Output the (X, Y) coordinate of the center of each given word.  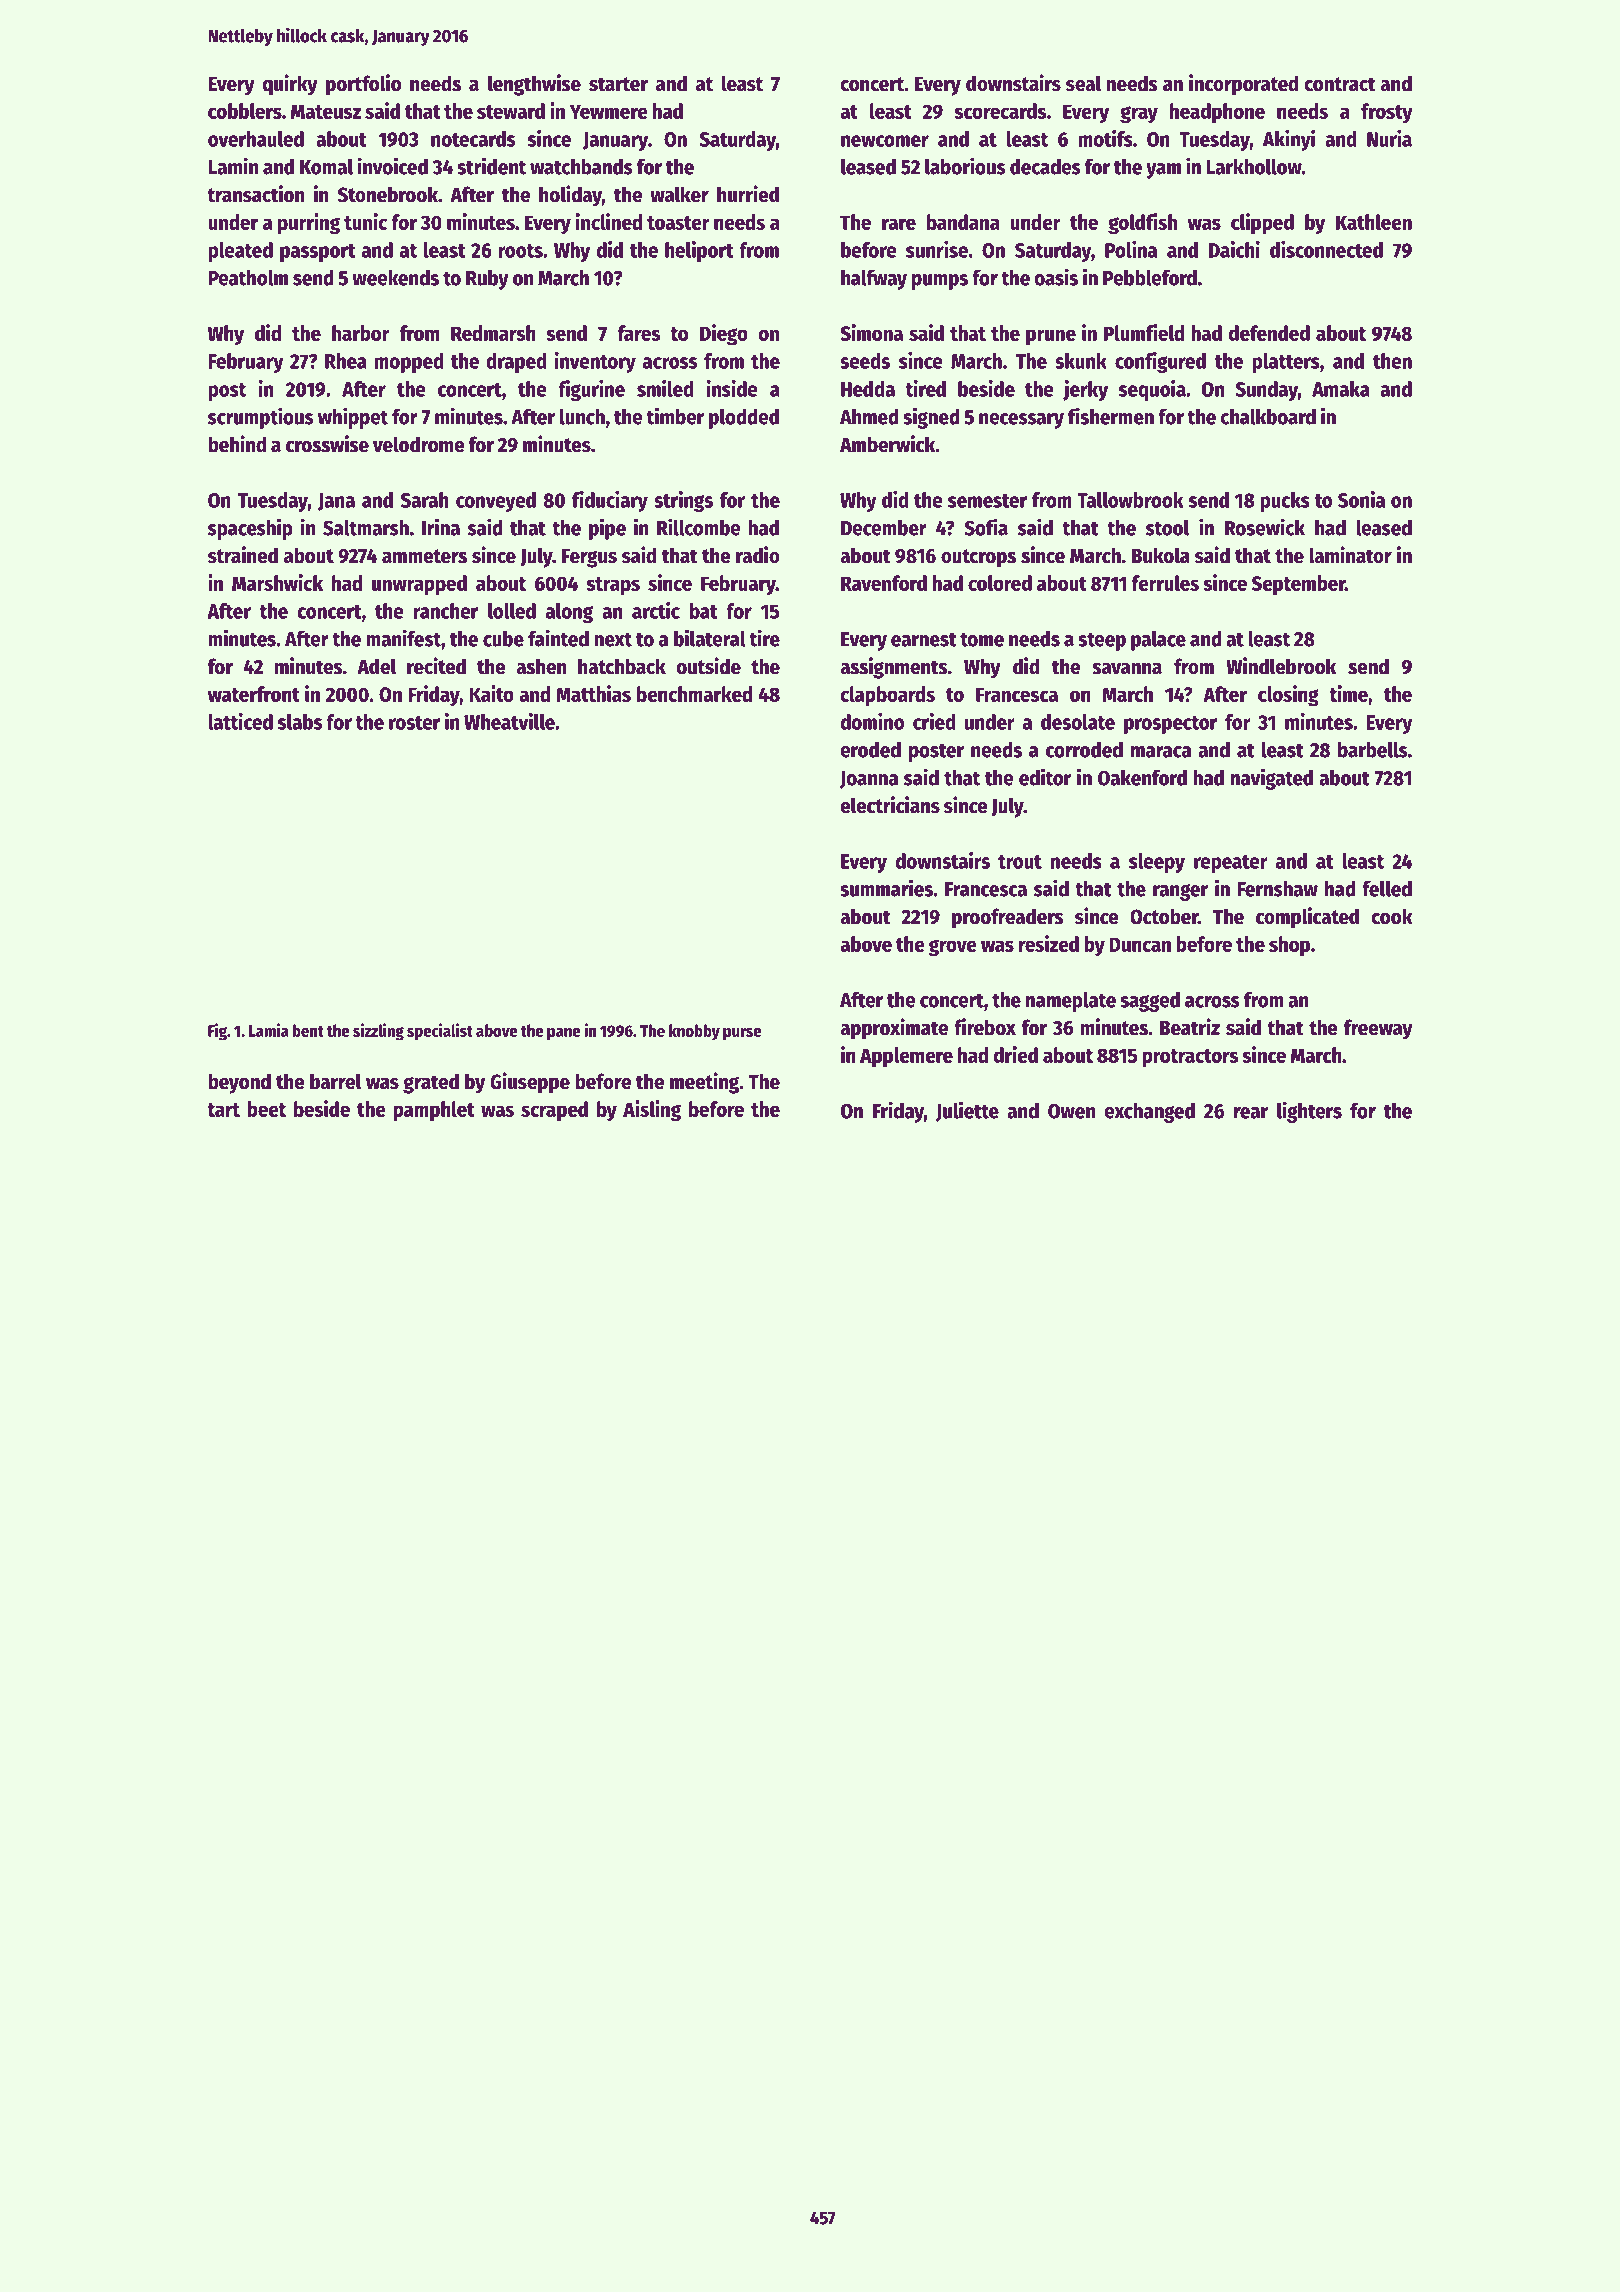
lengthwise (534, 85)
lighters (1309, 1112)
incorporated (1244, 85)
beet (266, 1109)
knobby (694, 1032)
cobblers (245, 111)
